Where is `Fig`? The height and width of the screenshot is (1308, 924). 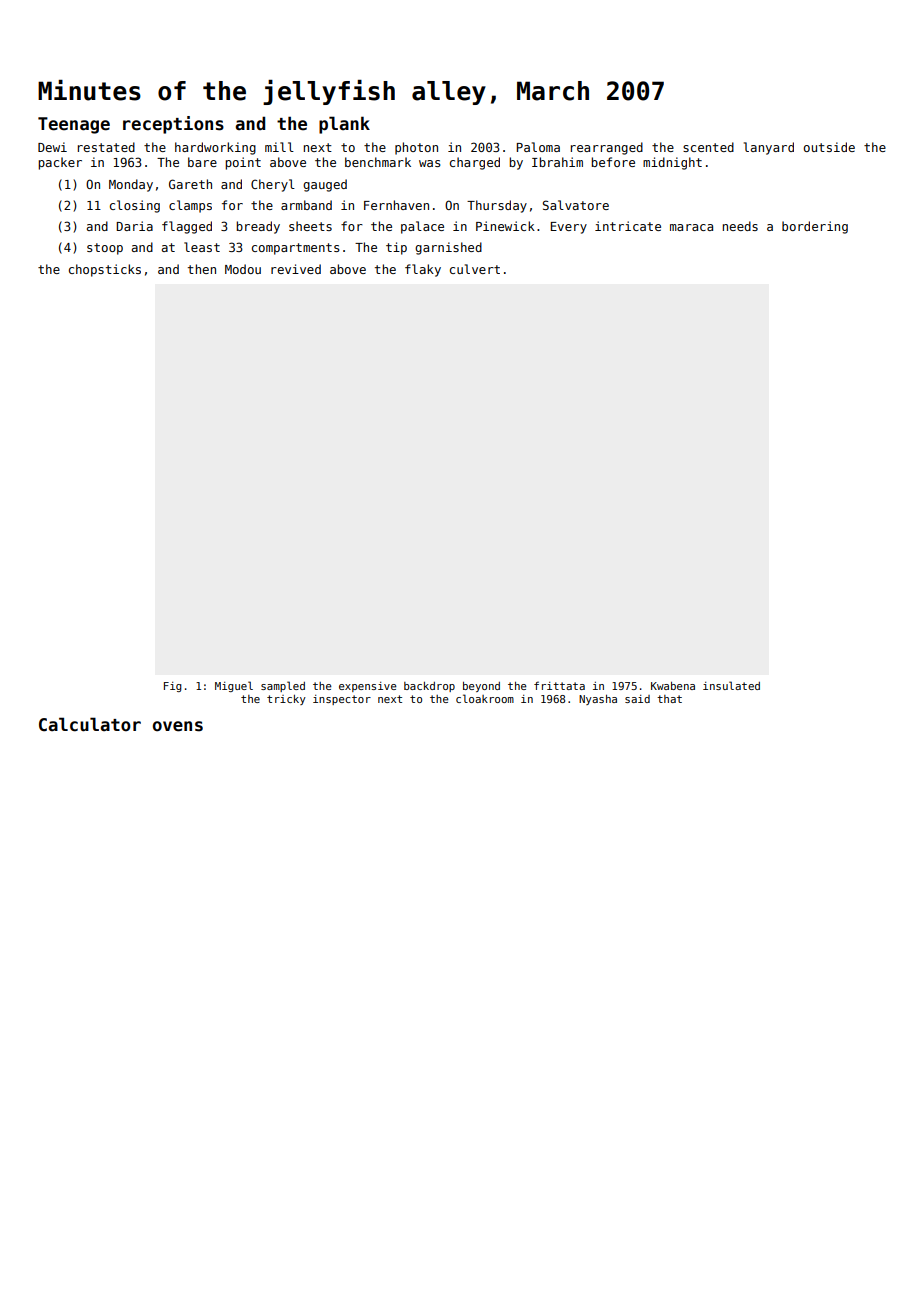 Fig is located at coordinates (173, 687).
